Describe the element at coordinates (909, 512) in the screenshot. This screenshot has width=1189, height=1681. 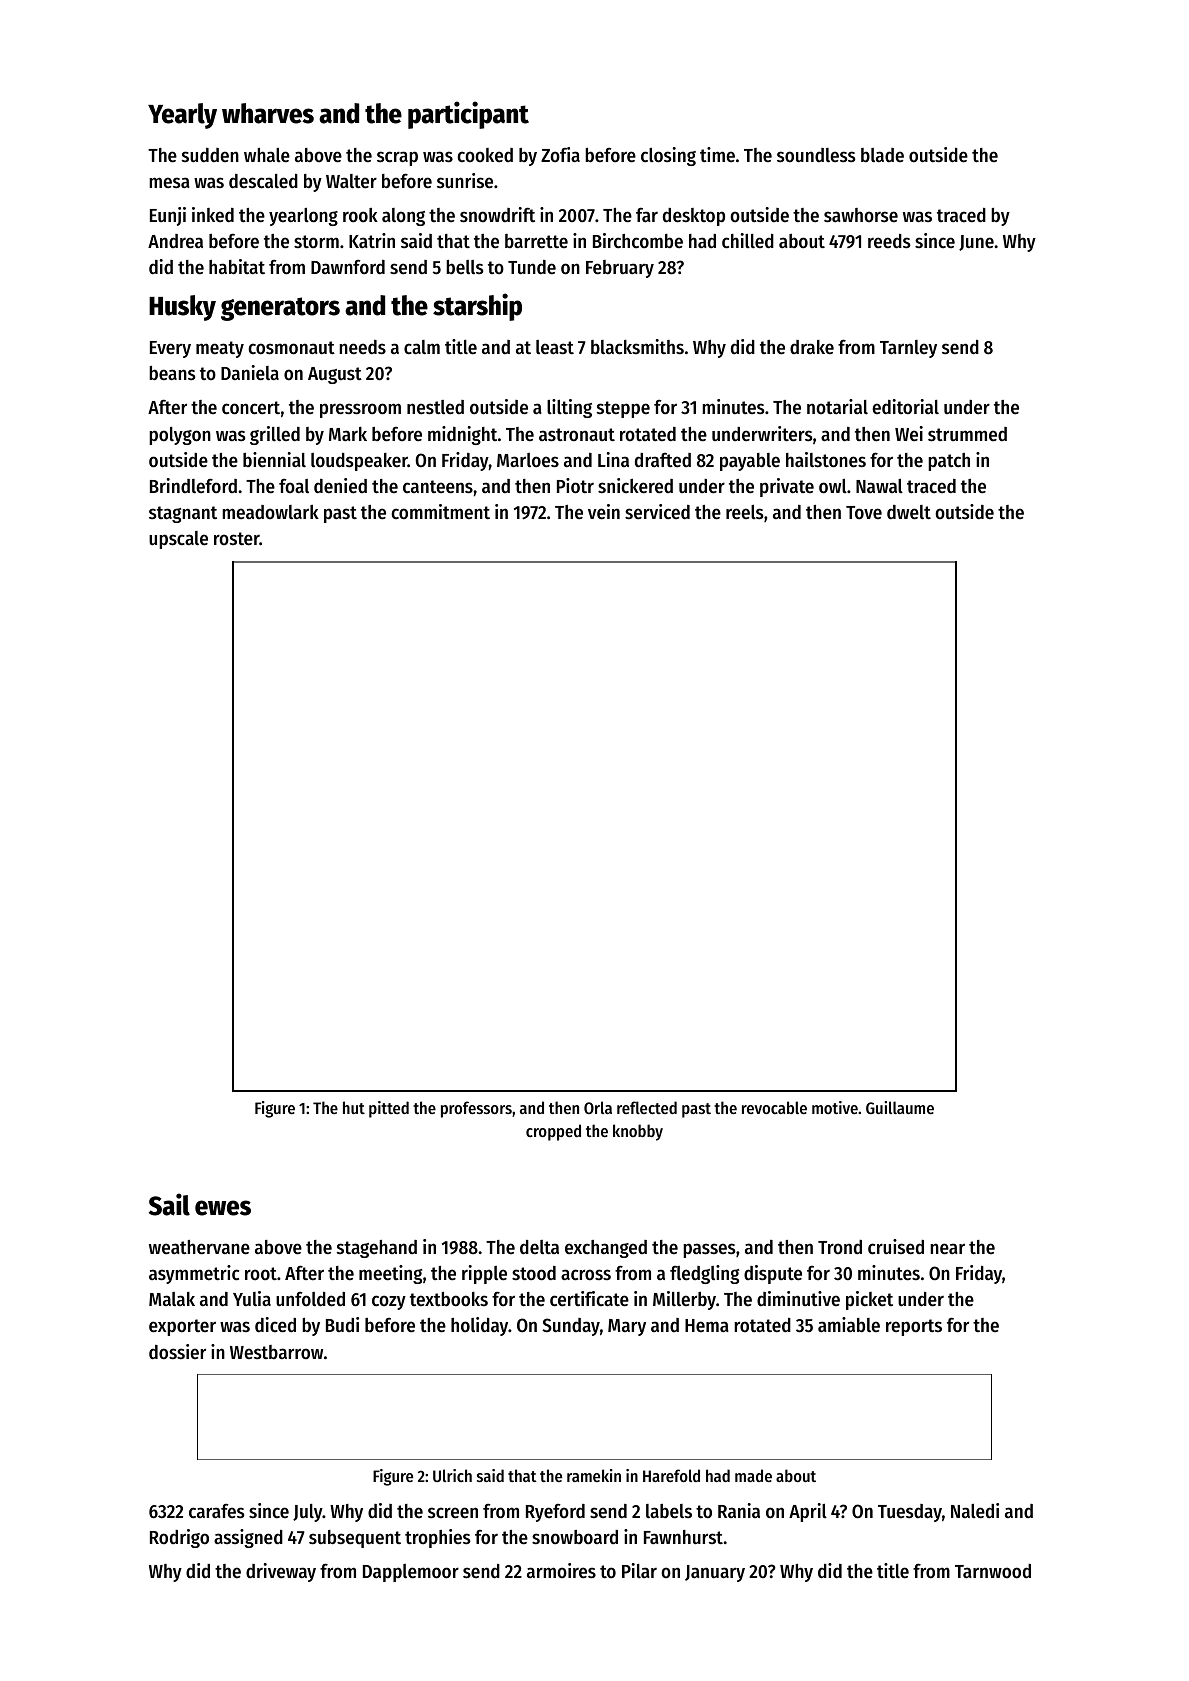
I see `dwelt` at that location.
